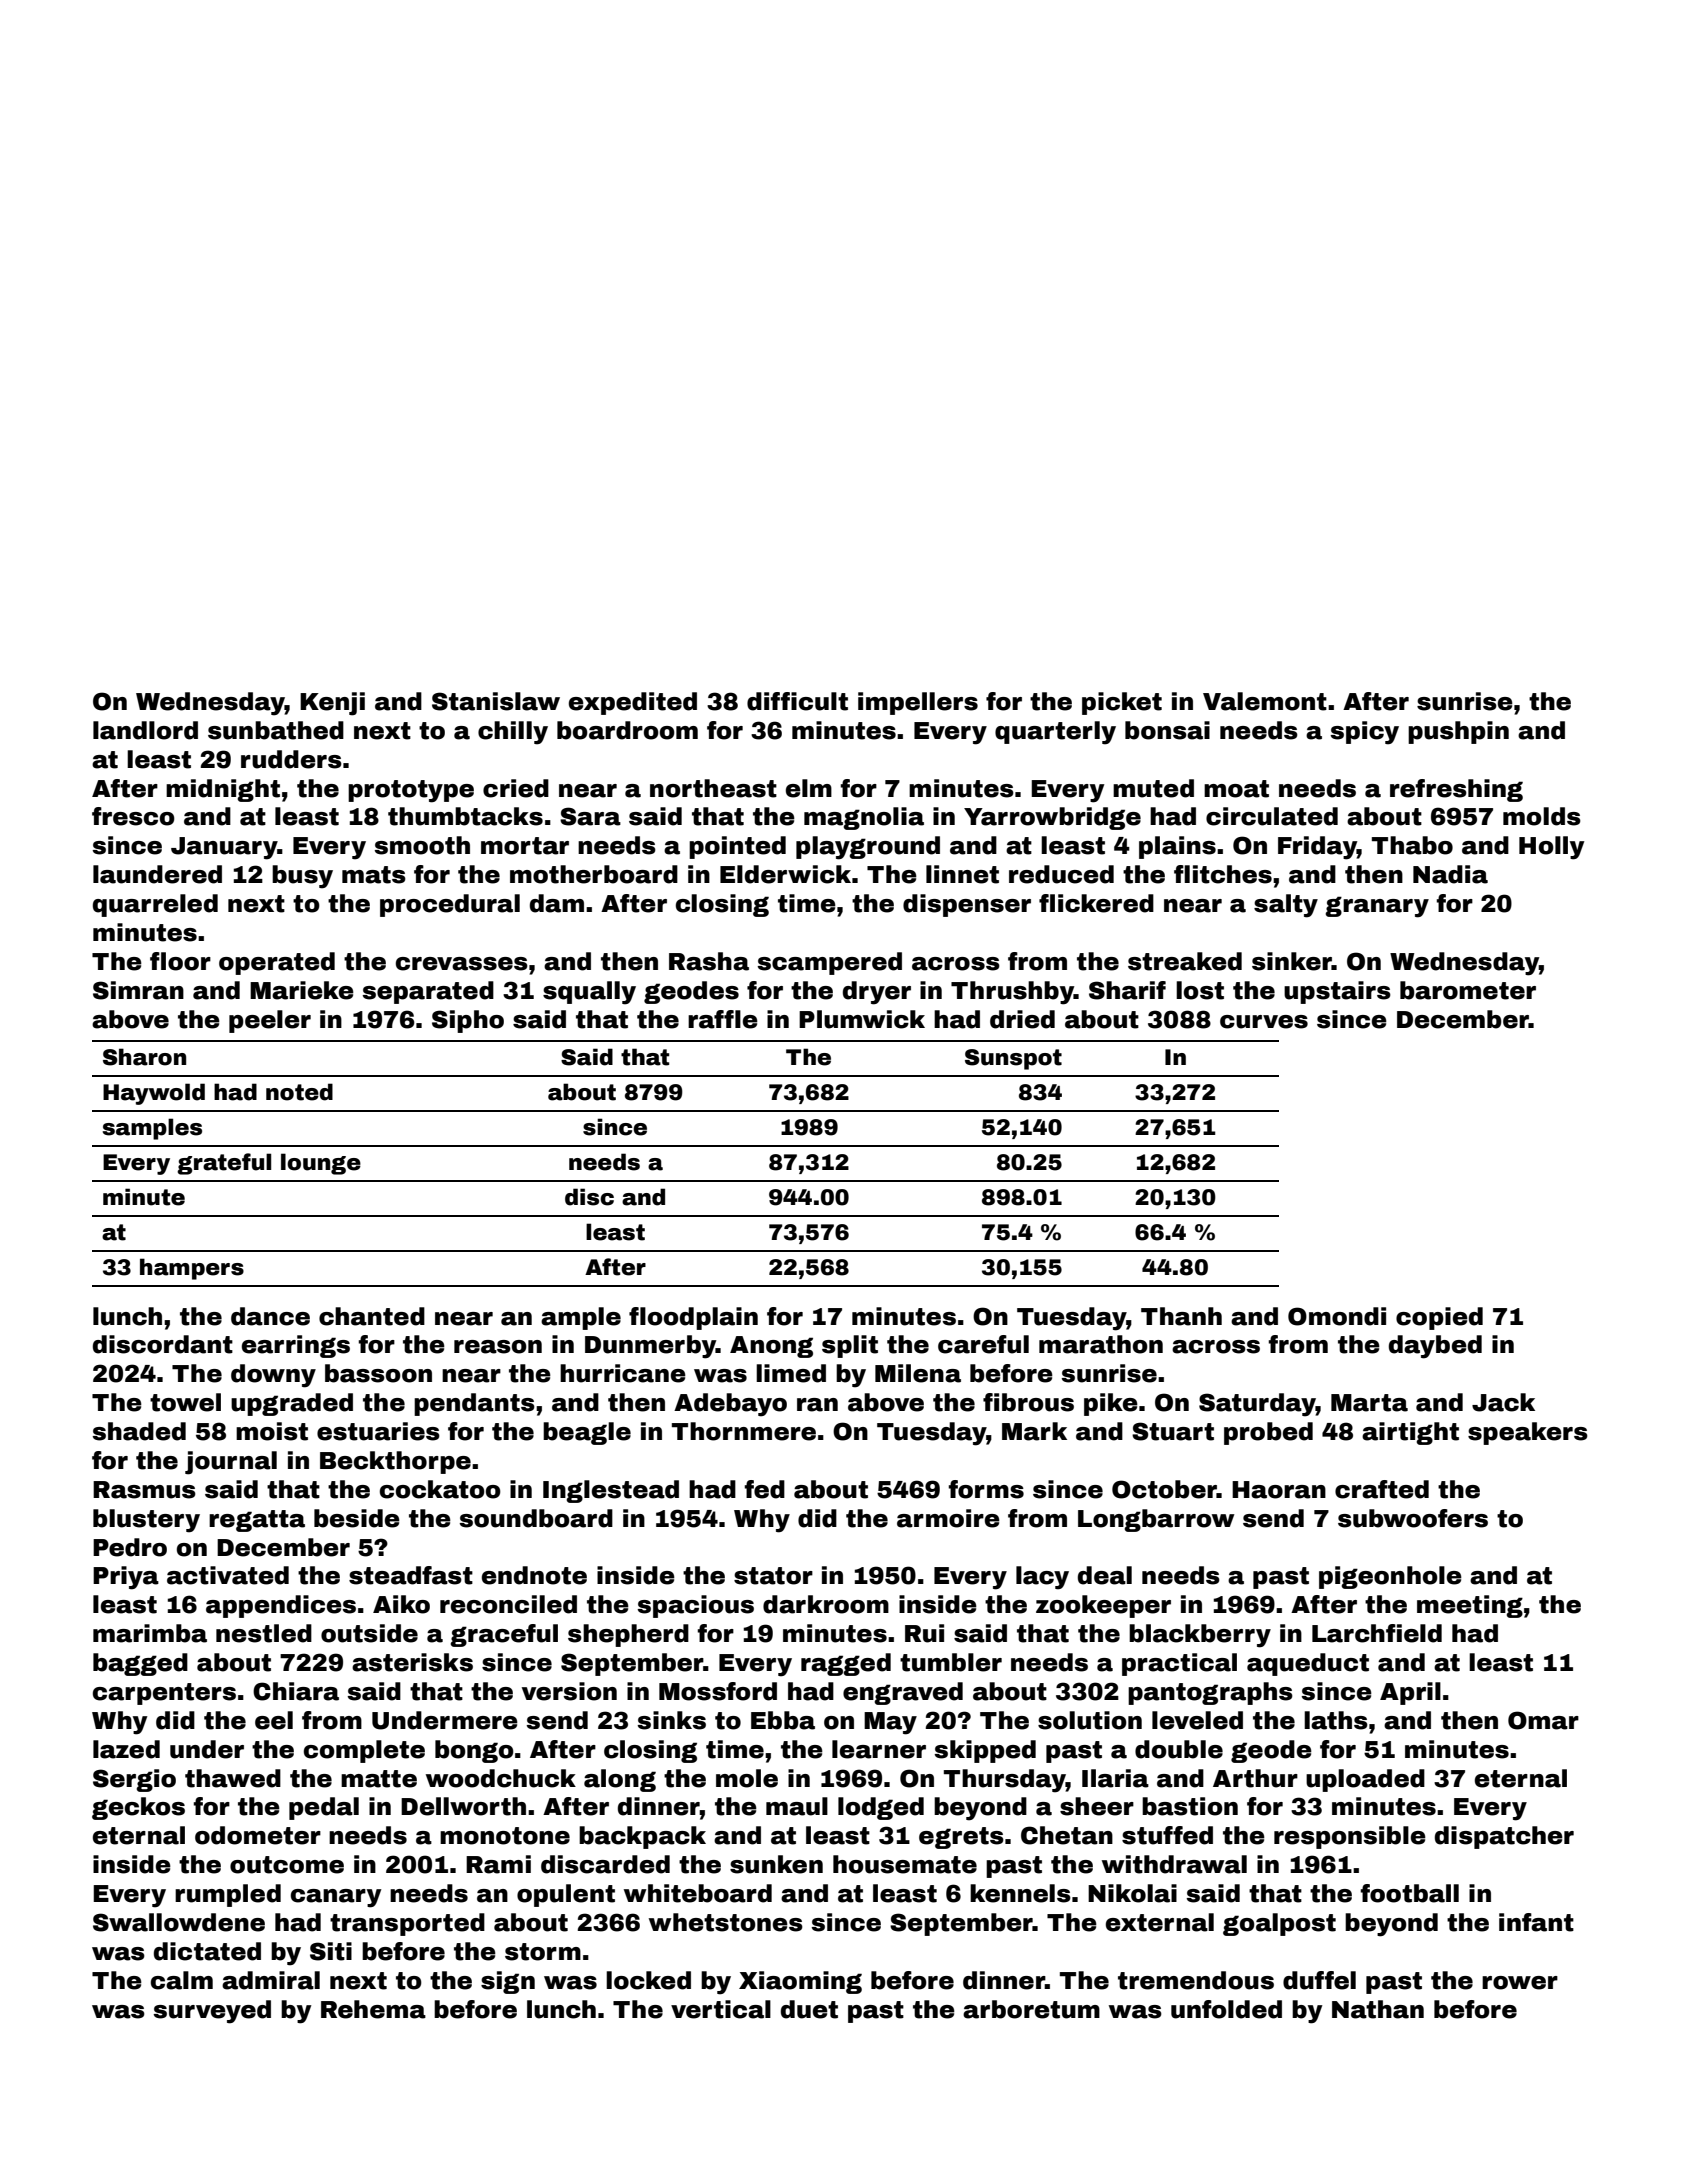 This screenshot has width=1683, height=2178. I want to click on rudders, so click(291, 759).
